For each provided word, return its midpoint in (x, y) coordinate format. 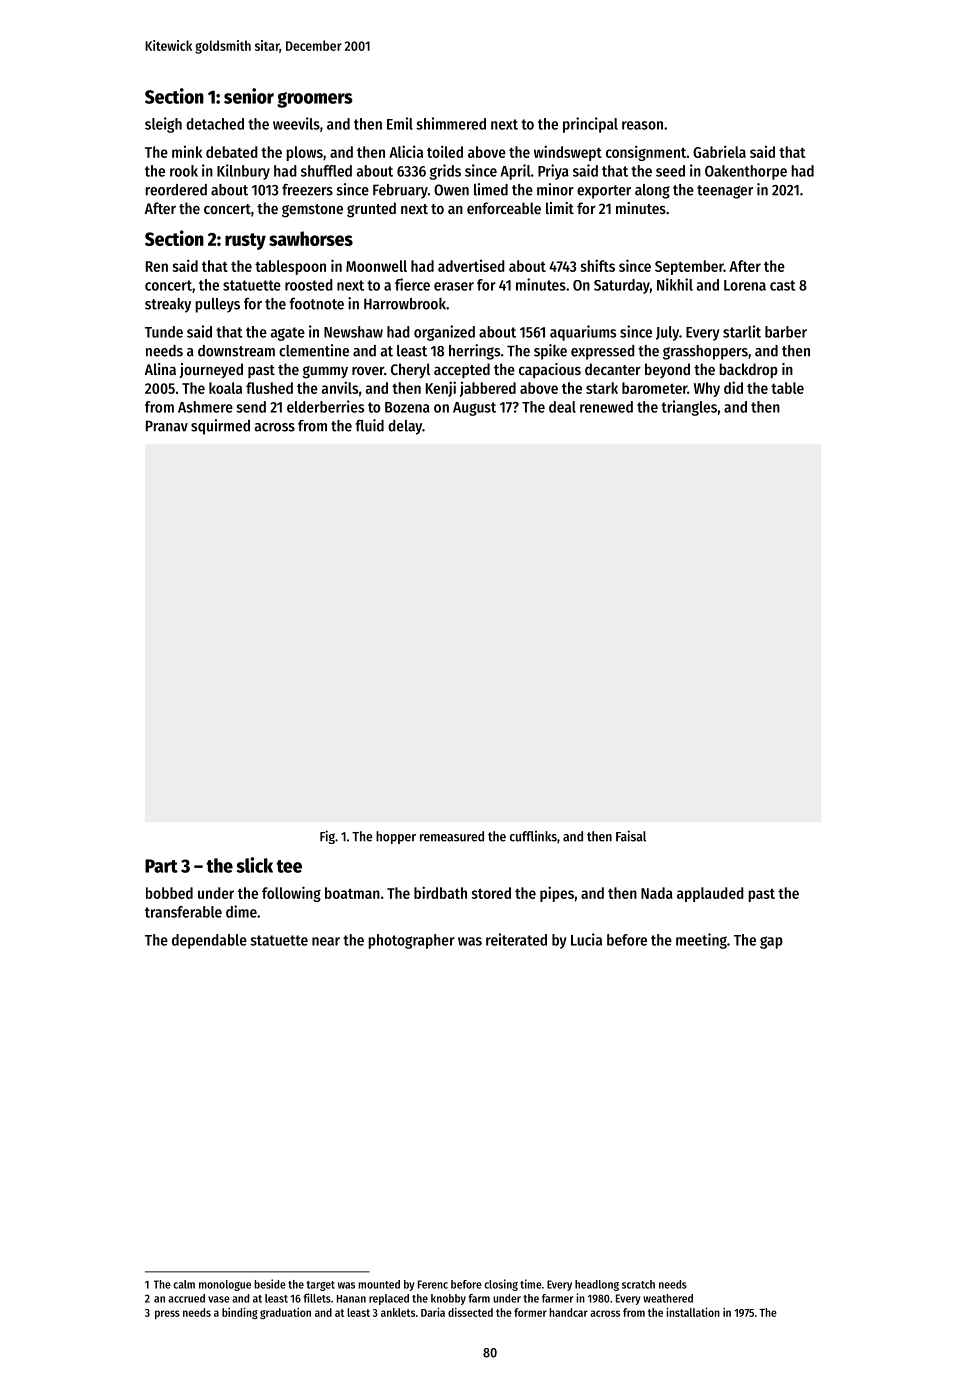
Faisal (631, 836)
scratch (638, 1284)
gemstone (312, 211)
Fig (327, 837)
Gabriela (719, 151)
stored (491, 893)
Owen (451, 190)
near (326, 941)
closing (501, 1285)
